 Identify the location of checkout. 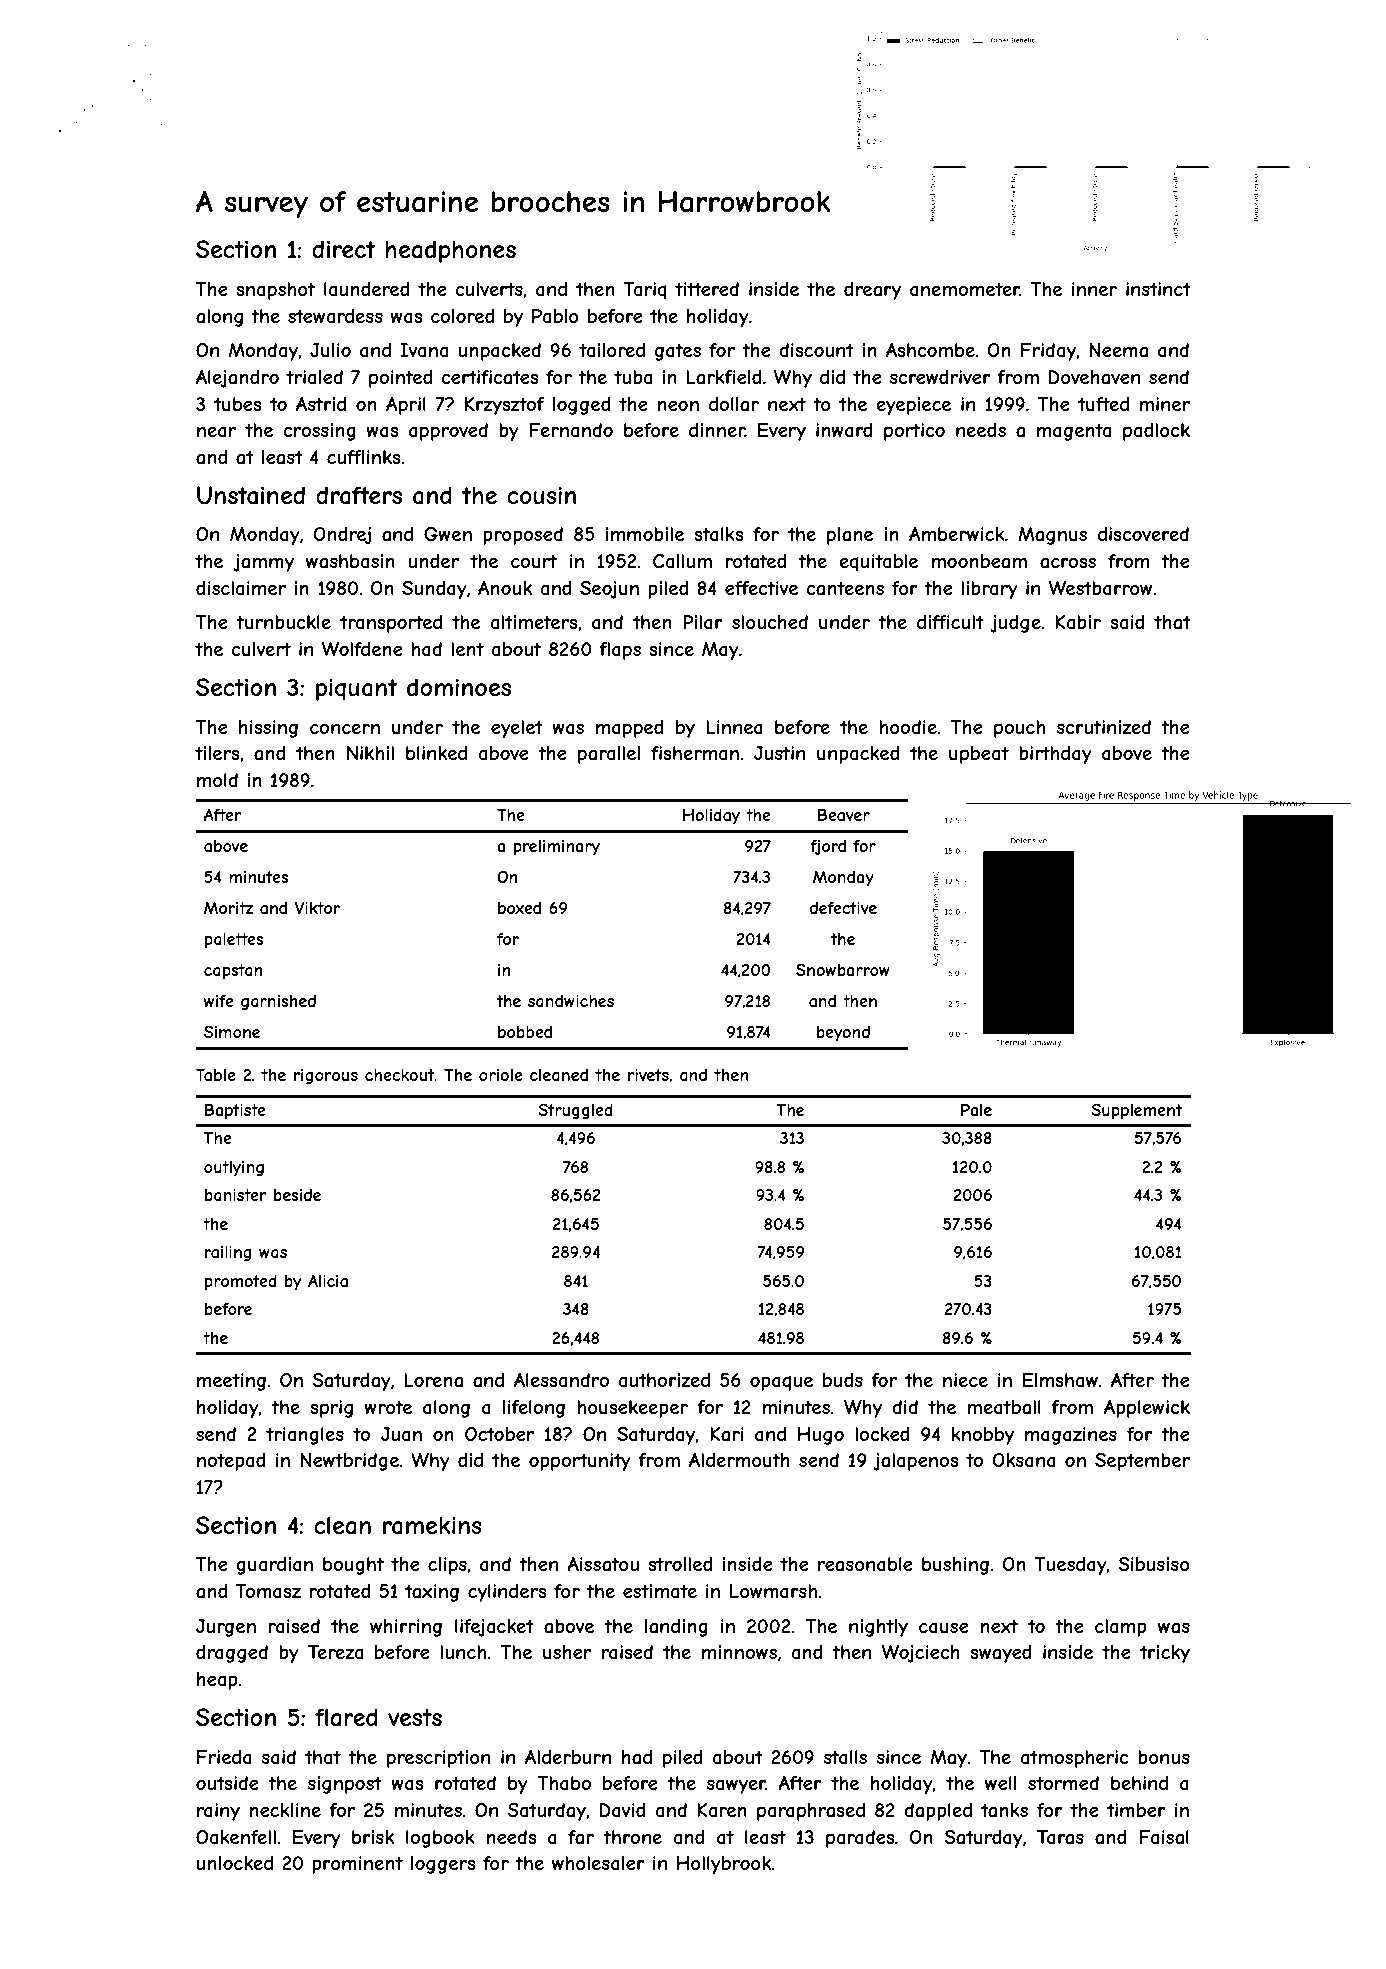
(400, 1075).
